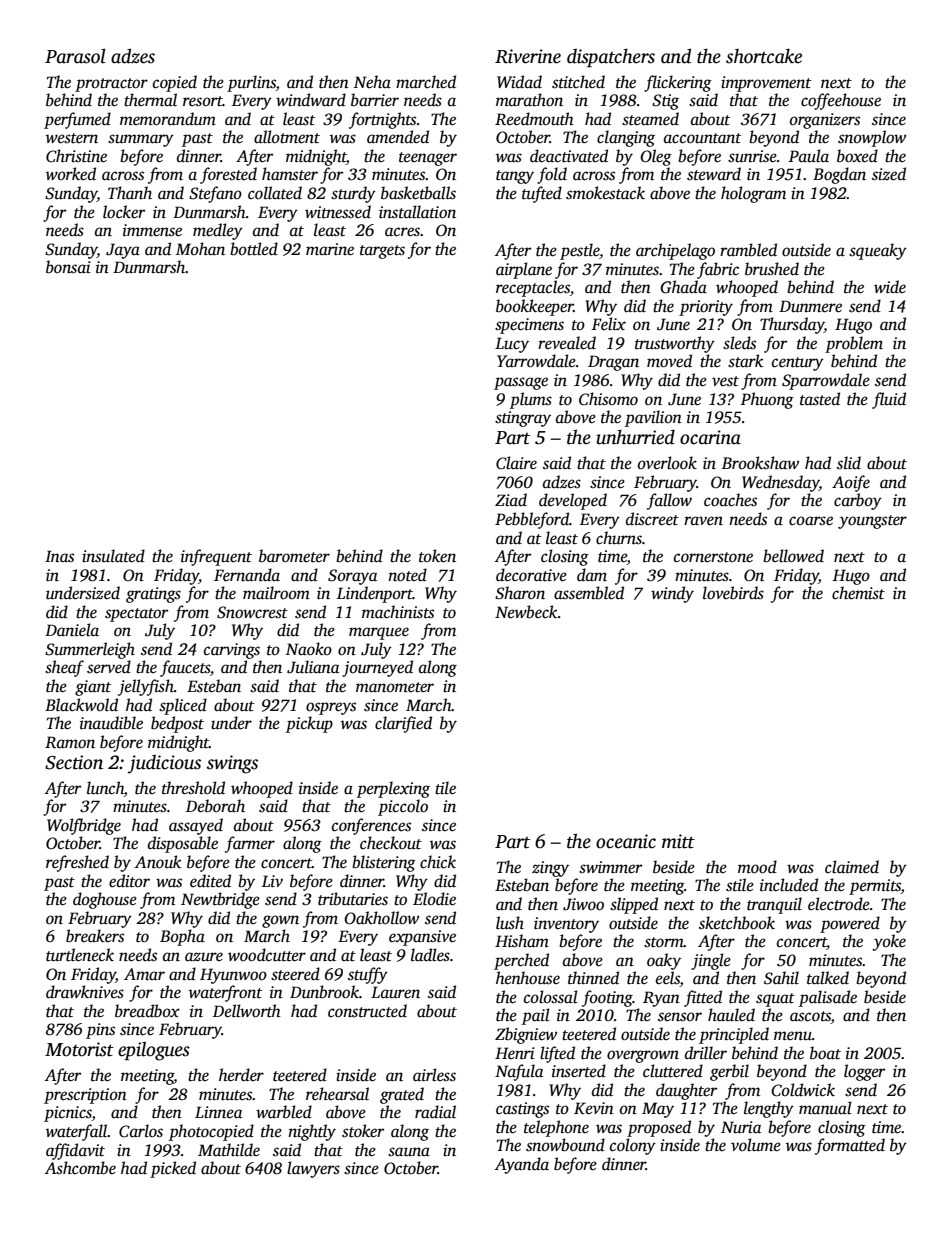  I want to click on Felix, so click(609, 323).
